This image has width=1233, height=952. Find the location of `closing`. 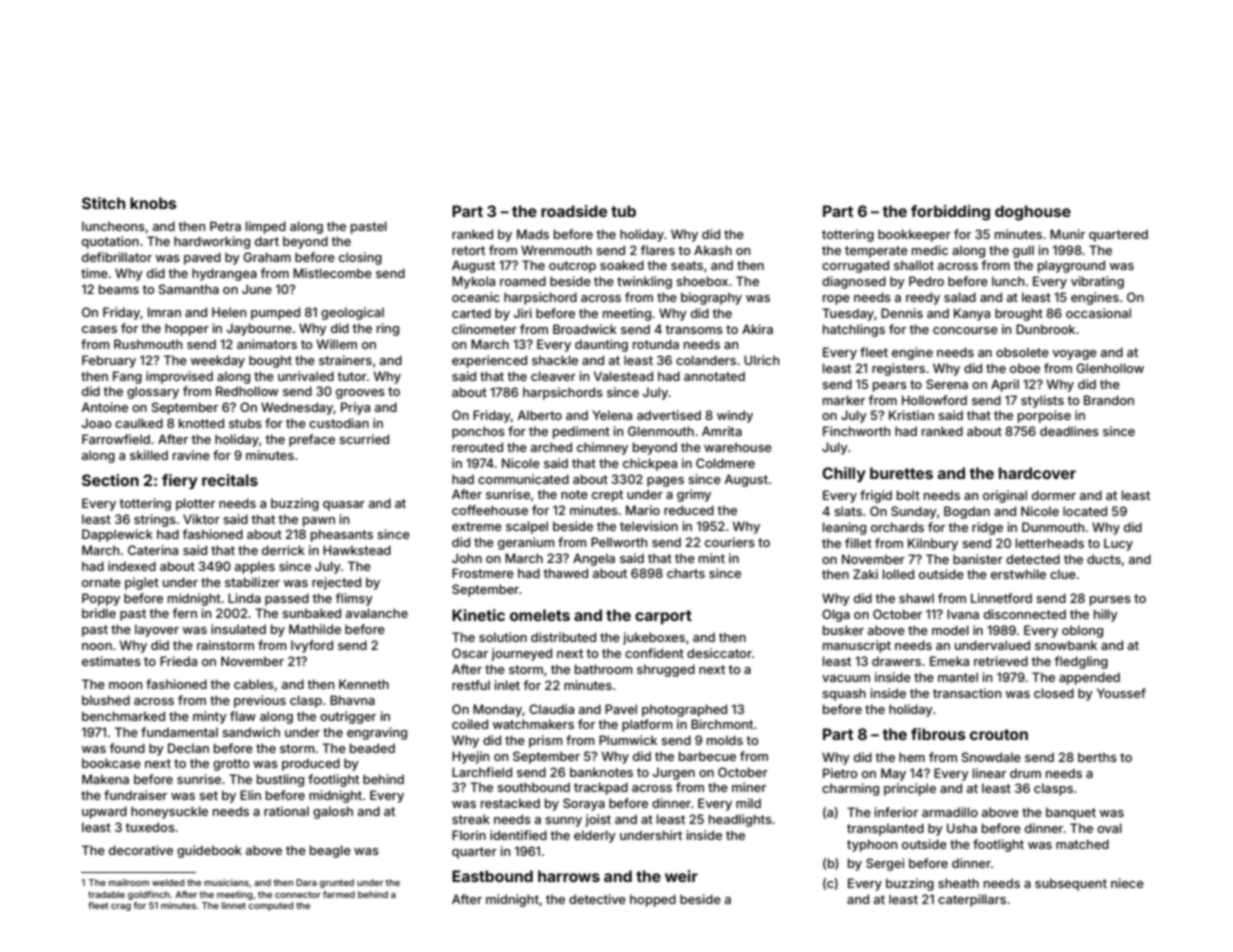

closing is located at coordinates (360, 258).
